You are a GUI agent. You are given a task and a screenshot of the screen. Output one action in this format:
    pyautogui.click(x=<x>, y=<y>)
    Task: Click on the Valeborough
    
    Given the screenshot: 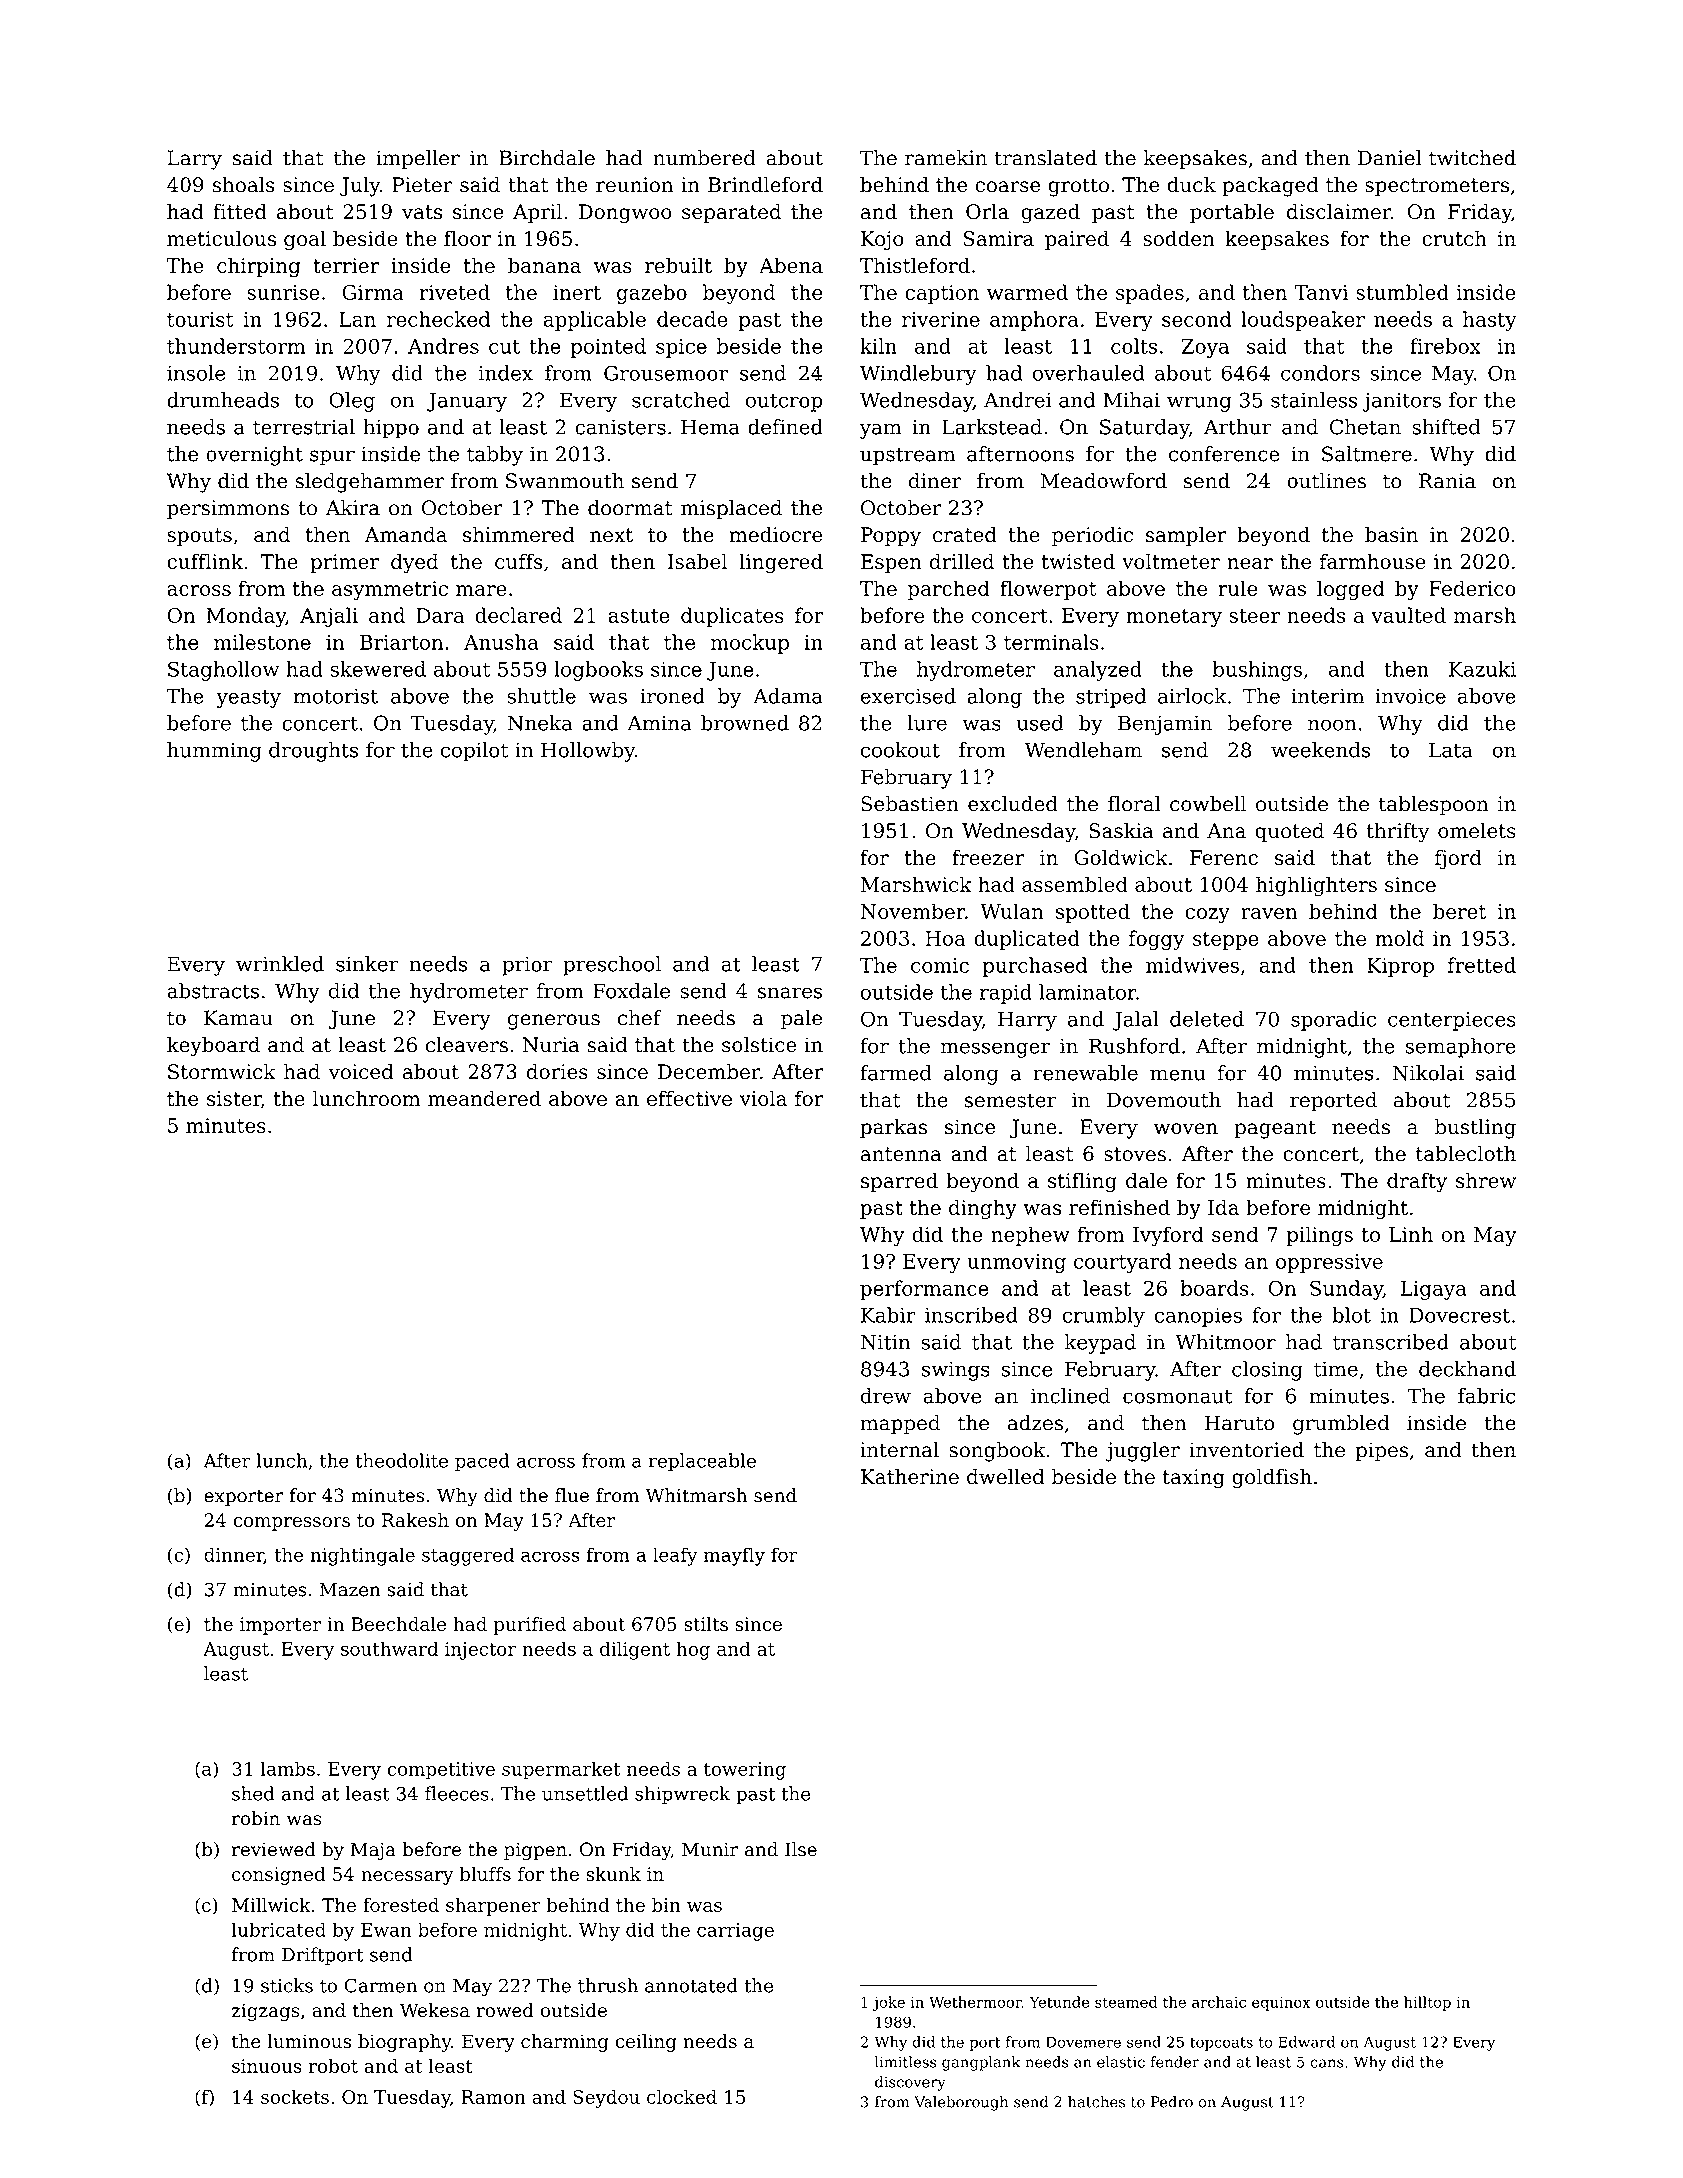 What is the action you would take?
    pyautogui.click(x=961, y=2103)
